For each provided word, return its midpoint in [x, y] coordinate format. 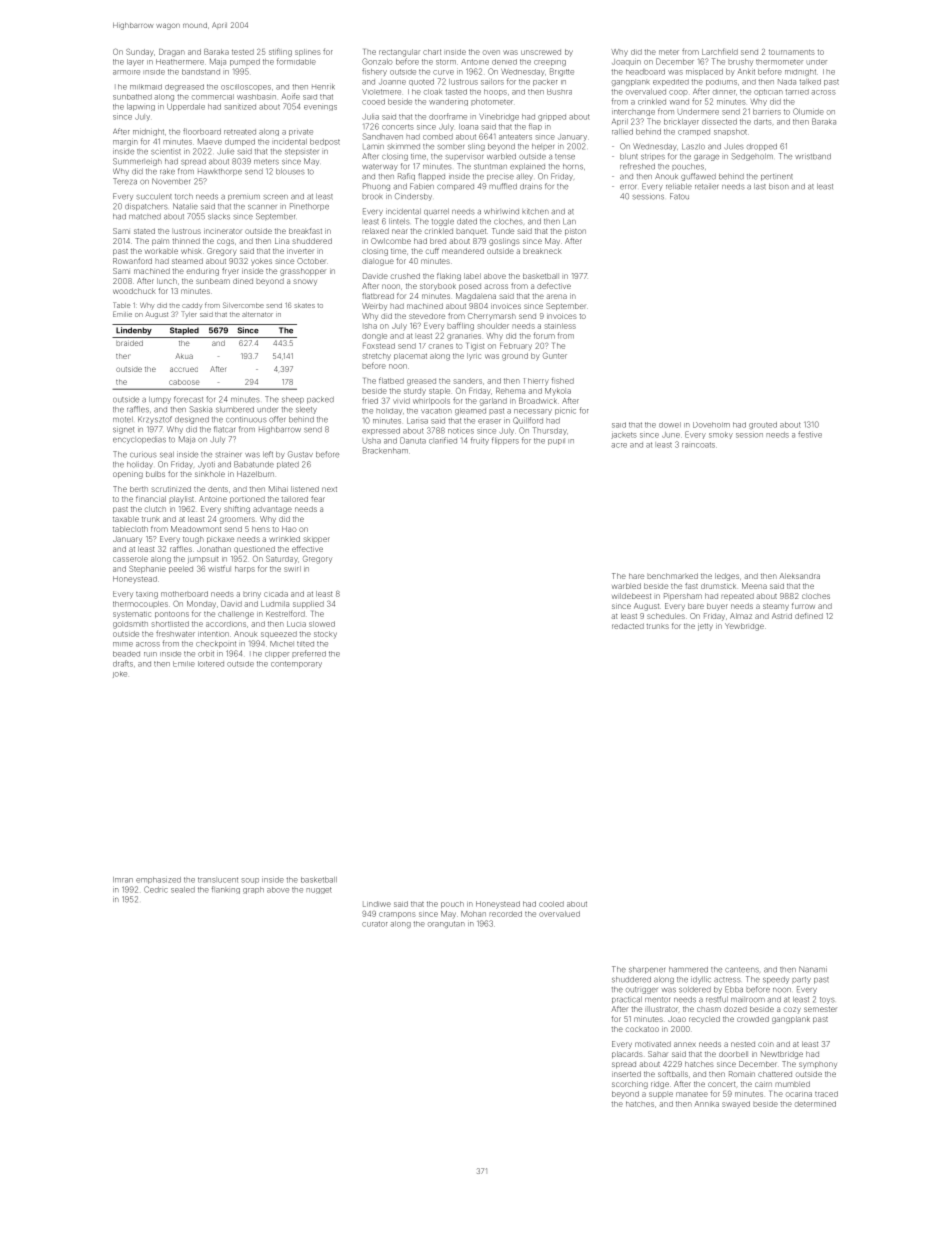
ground [515, 357]
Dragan [172, 53]
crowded [753, 1019]
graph [253, 890]
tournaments [792, 52]
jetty [705, 627]
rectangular [399, 53]
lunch [167, 281]
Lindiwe [377, 904]
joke [120, 674]
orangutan [446, 924]
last [760, 186]
